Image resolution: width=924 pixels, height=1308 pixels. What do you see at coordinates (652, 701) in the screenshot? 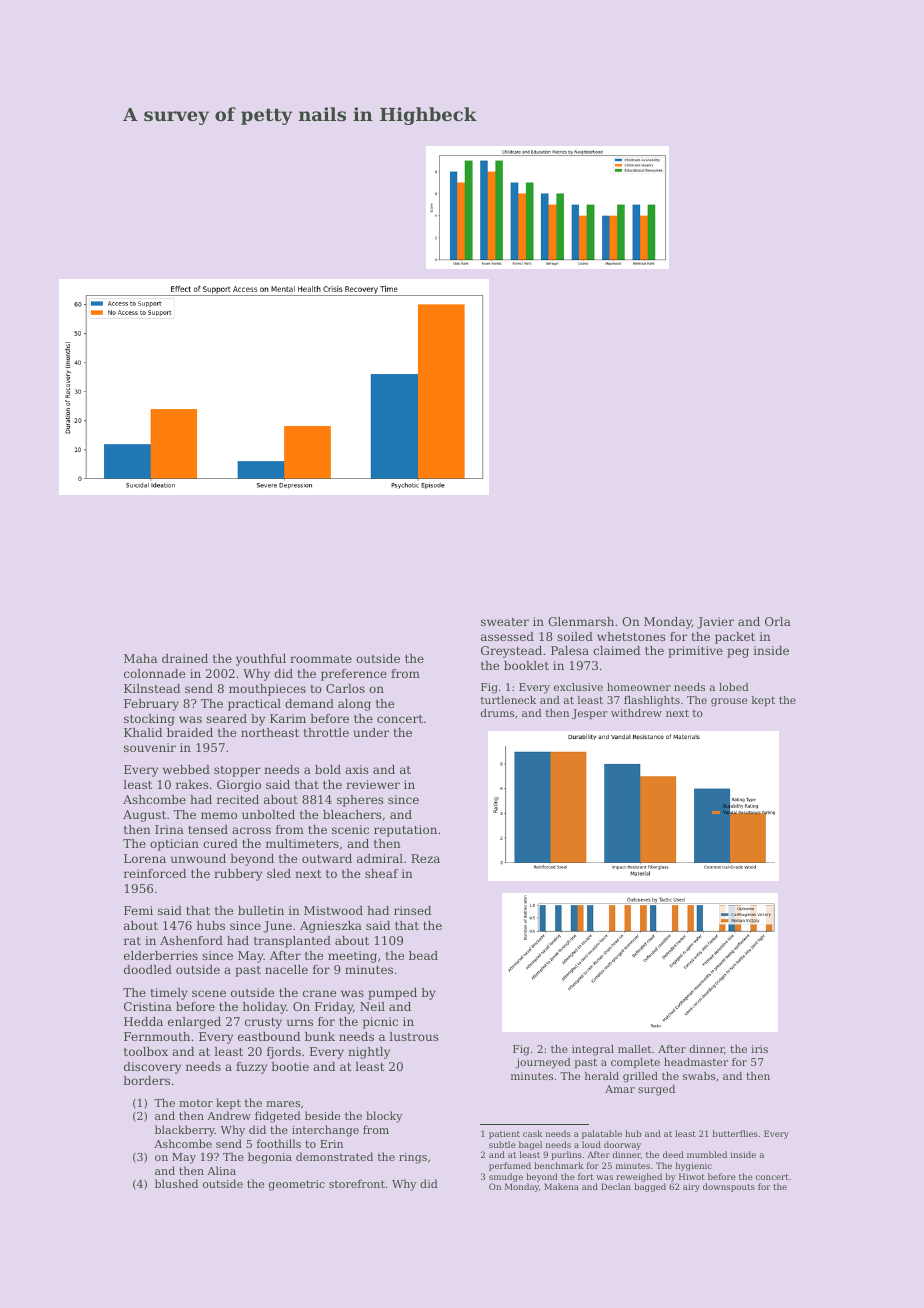
I see `flashlights` at bounding box center [652, 701].
